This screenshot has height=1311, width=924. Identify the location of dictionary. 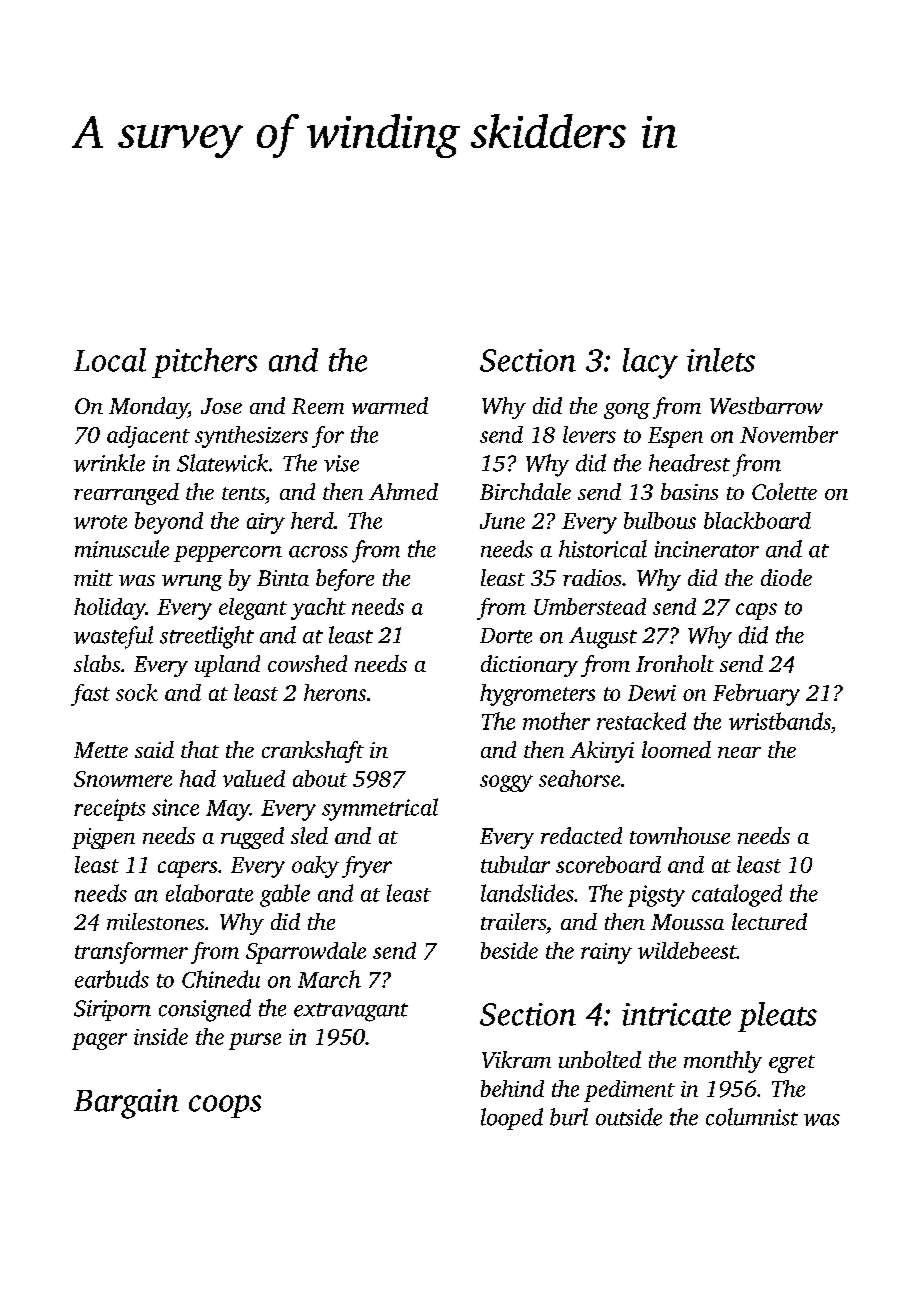
(529, 666).
